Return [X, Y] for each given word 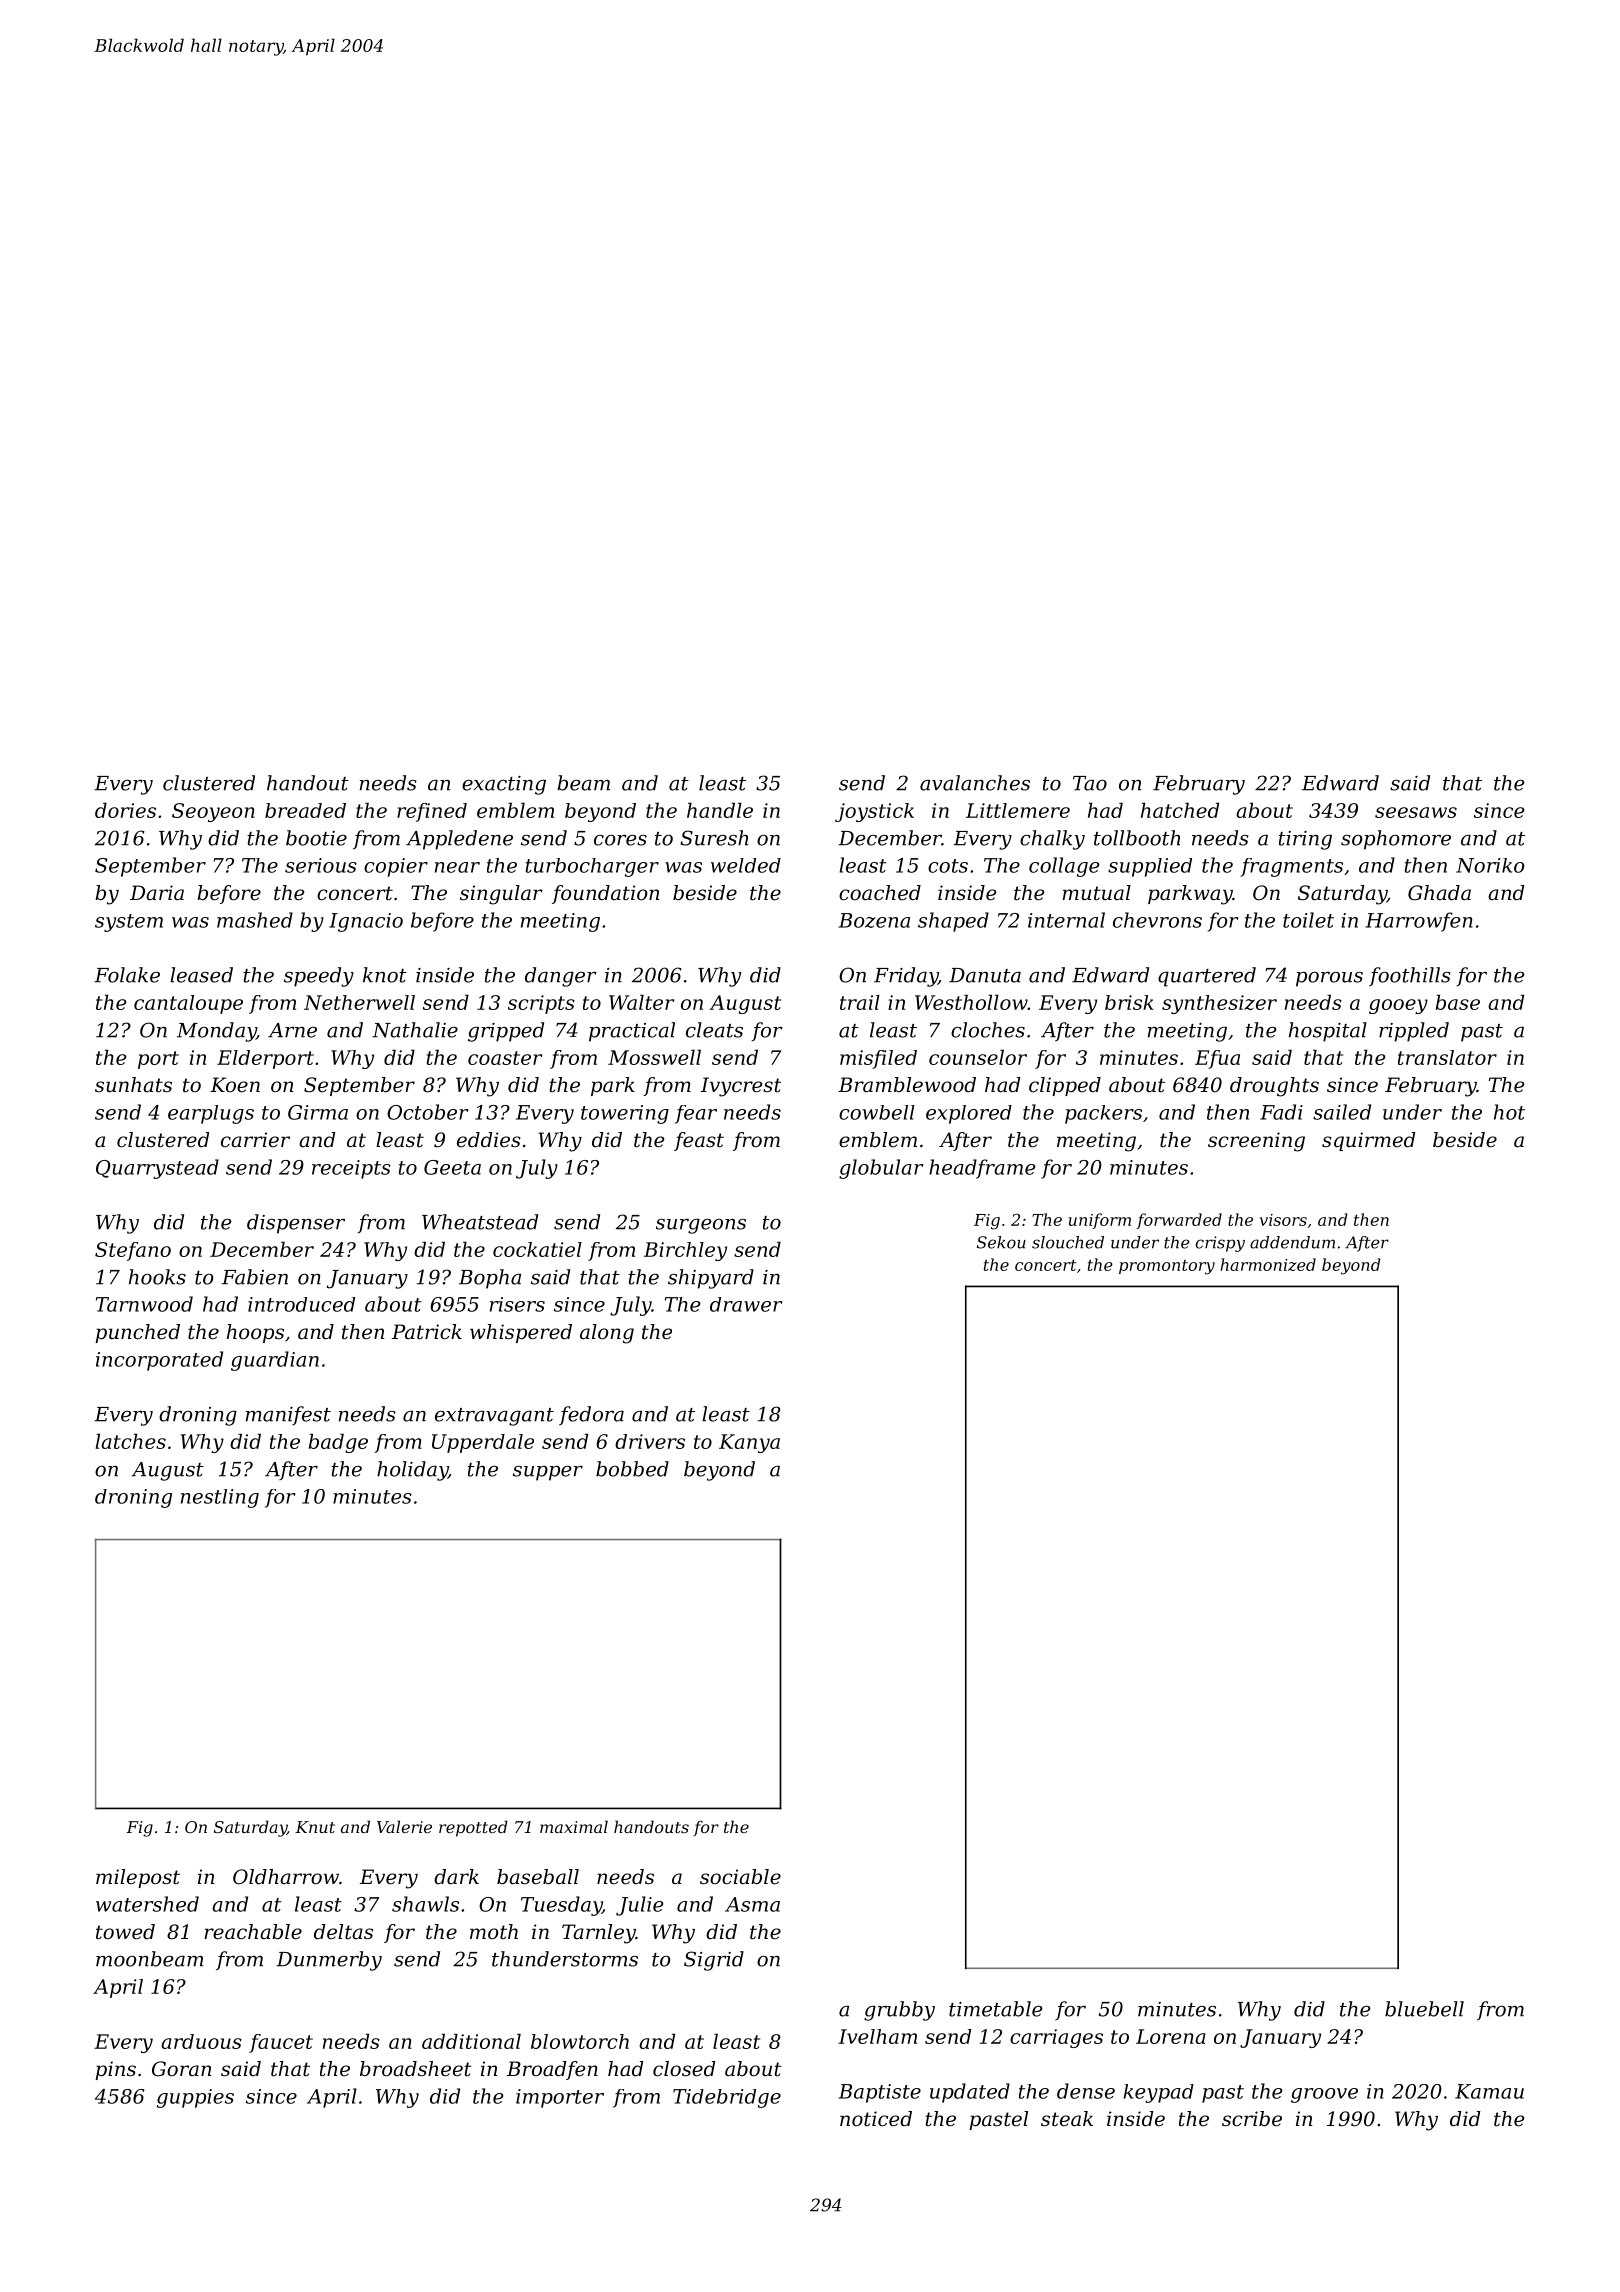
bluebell [1424, 2009]
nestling [220, 1498]
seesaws [1416, 812]
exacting [504, 785]
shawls [425, 1904]
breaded [305, 810]
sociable [740, 1877]
